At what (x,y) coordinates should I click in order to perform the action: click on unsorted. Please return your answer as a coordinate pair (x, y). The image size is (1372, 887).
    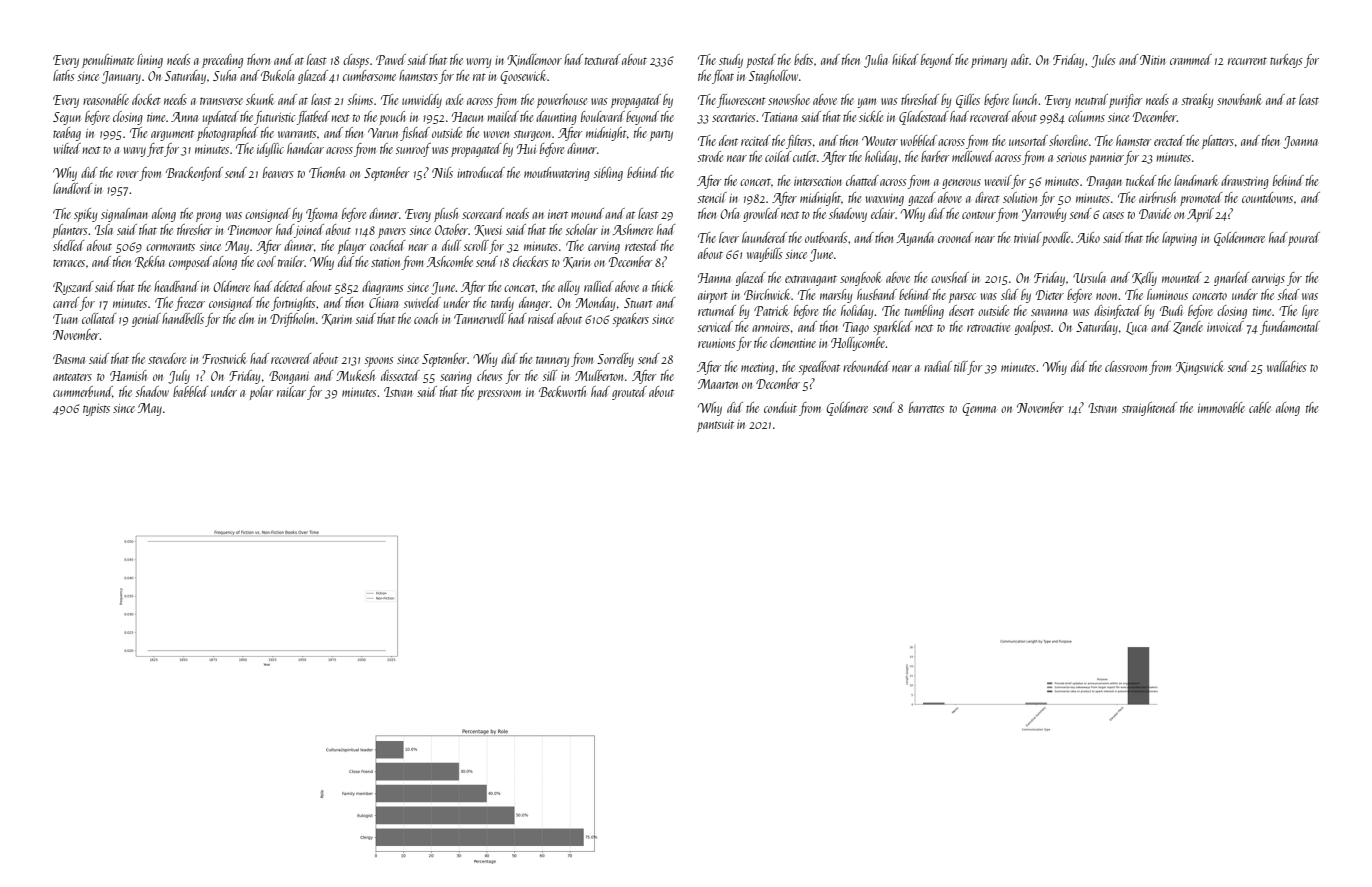
    Looking at the image, I should click on (1028, 140).
